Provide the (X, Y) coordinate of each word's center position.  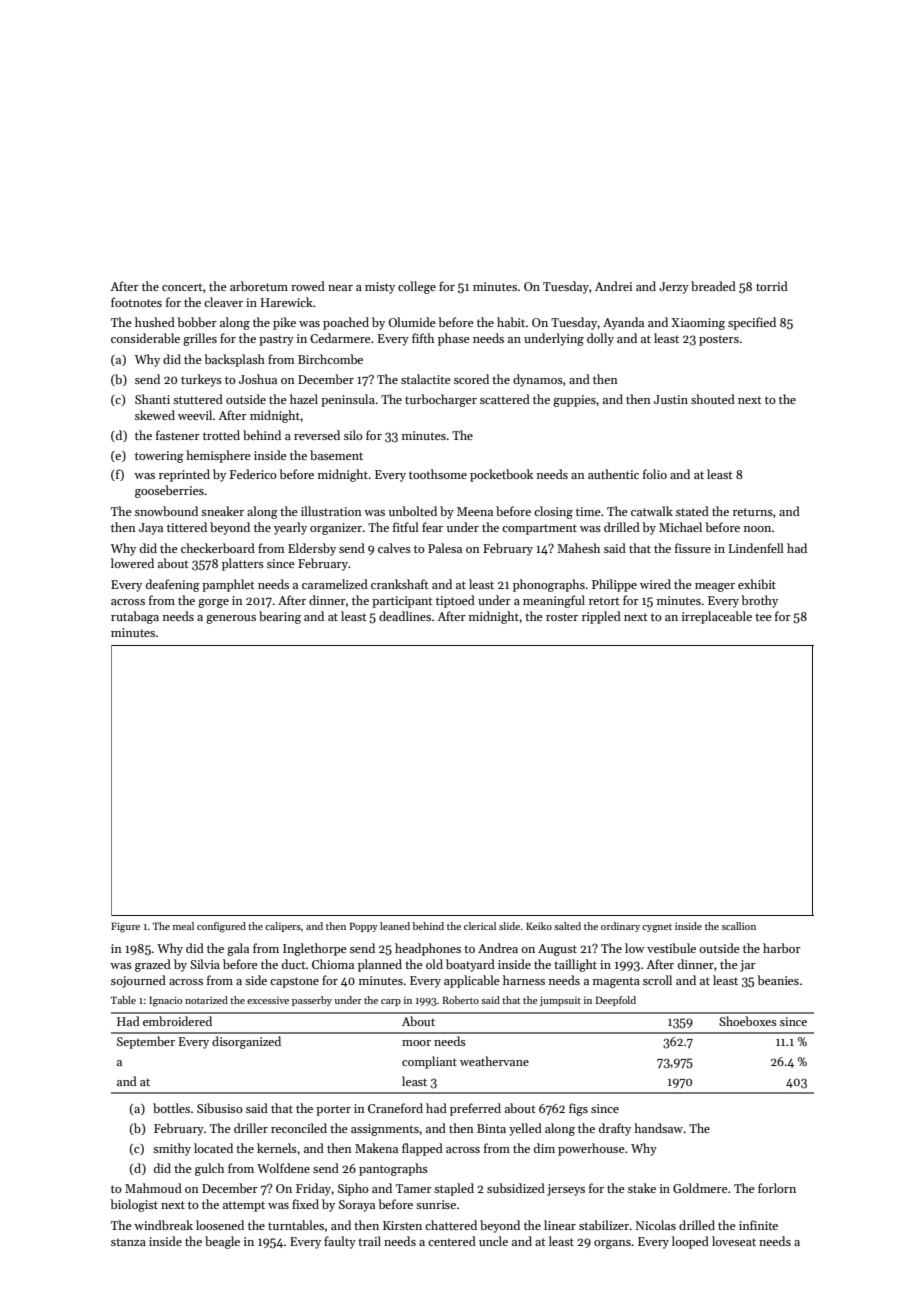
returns (753, 512)
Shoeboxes (748, 1021)
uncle (493, 1241)
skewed (155, 415)
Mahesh (578, 548)
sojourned (138, 981)
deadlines (405, 616)
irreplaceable (717, 617)
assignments (385, 1130)
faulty (340, 1242)
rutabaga (135, 617)
